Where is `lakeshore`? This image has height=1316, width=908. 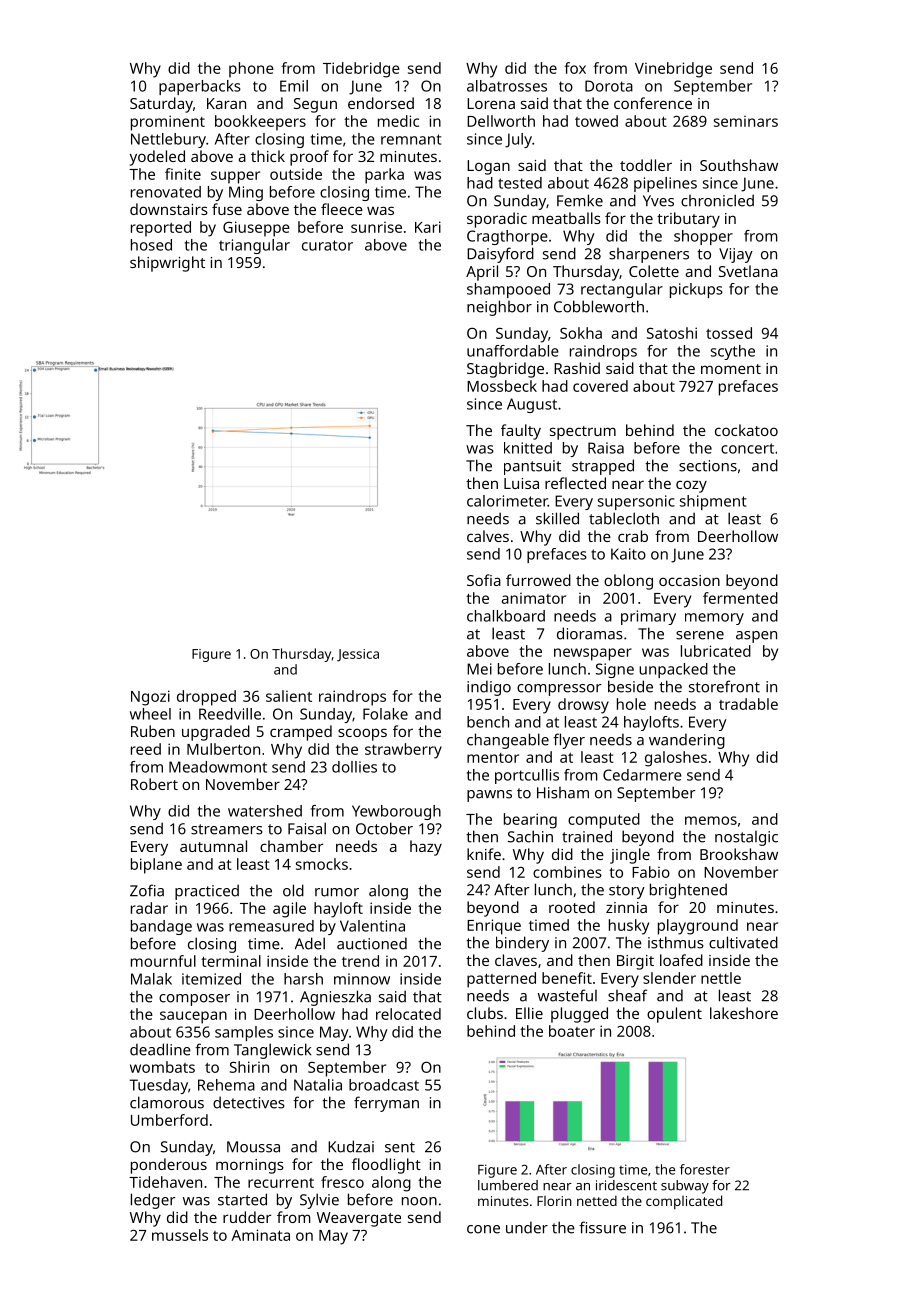
lakeshore is located at coordinates (744, 1013).
